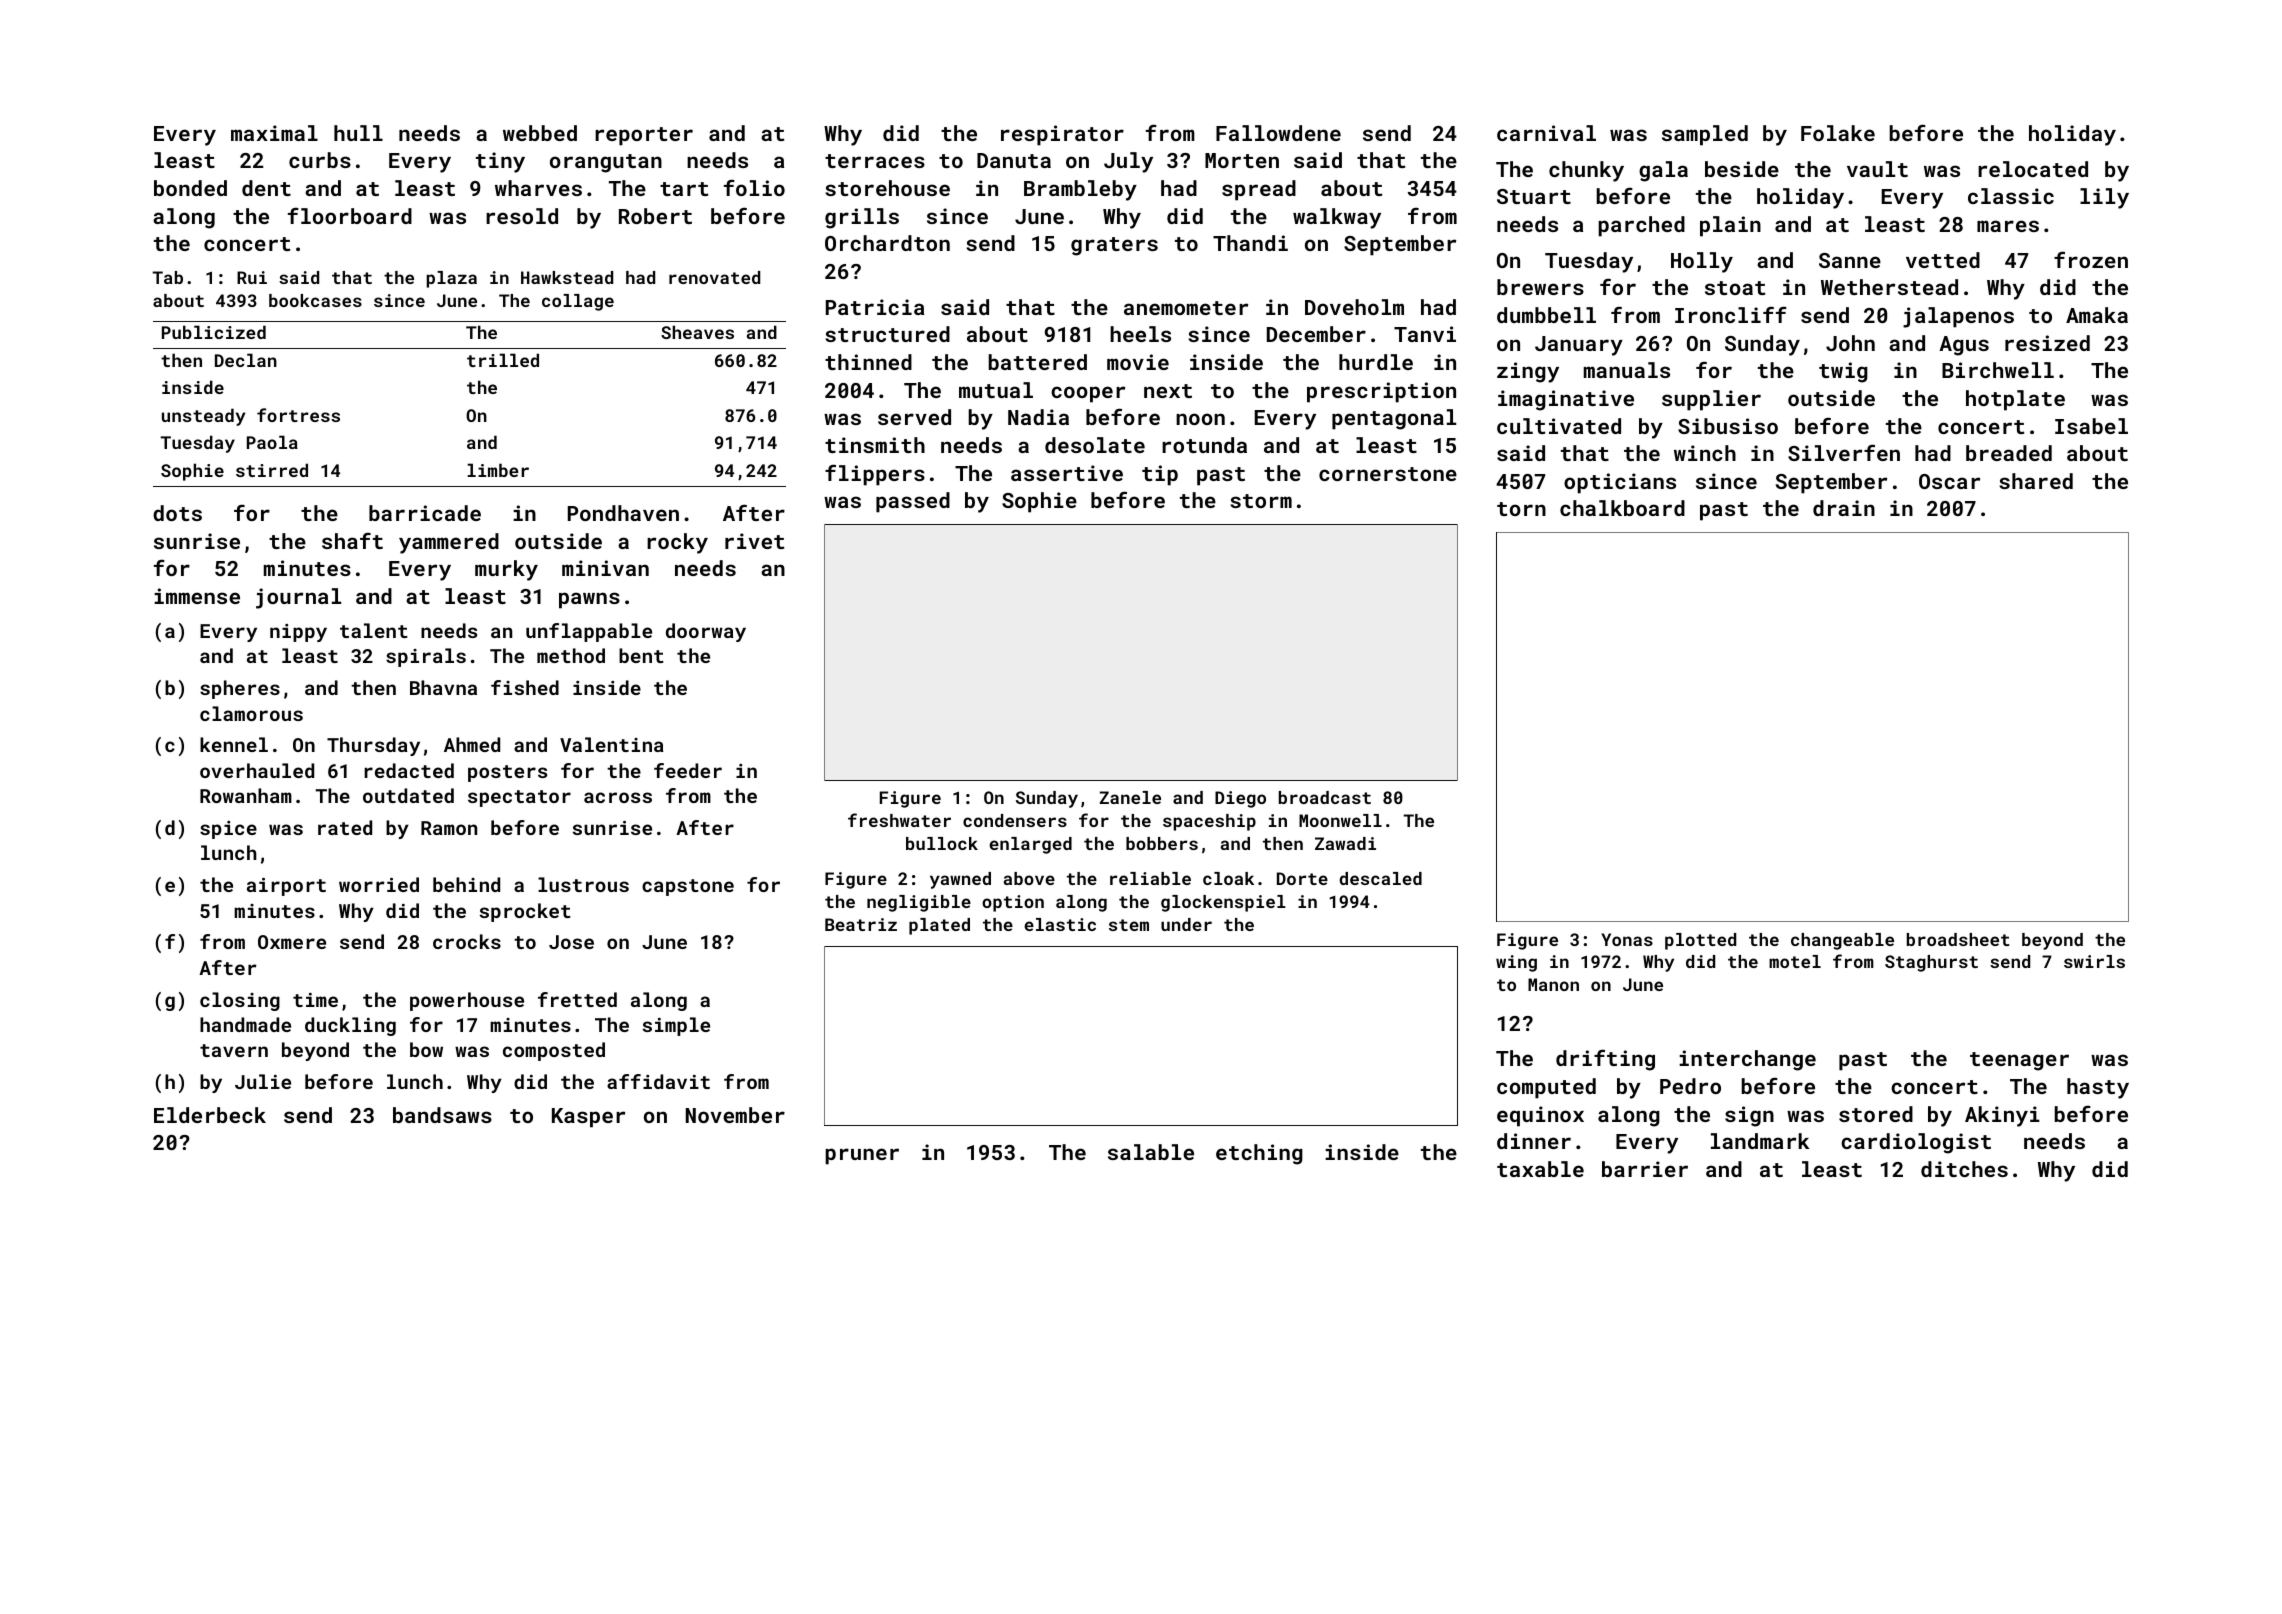 The height and width of the screenshot is (1614, 2282). Describe the element at coordinates (1540, 1116) in the screenshot. I see `equinox` at that location.
